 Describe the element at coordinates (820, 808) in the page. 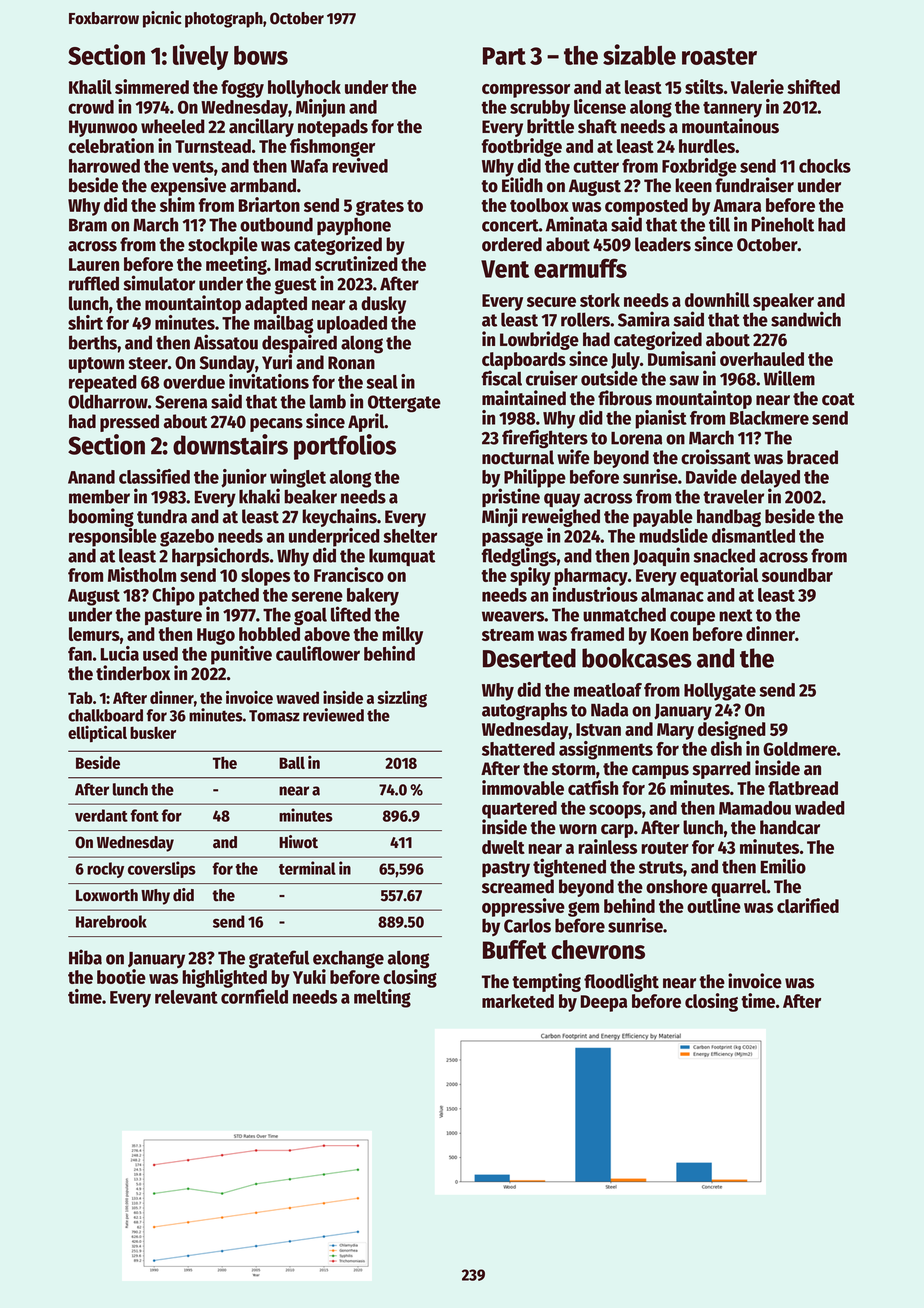

I see `waded` at that location.
